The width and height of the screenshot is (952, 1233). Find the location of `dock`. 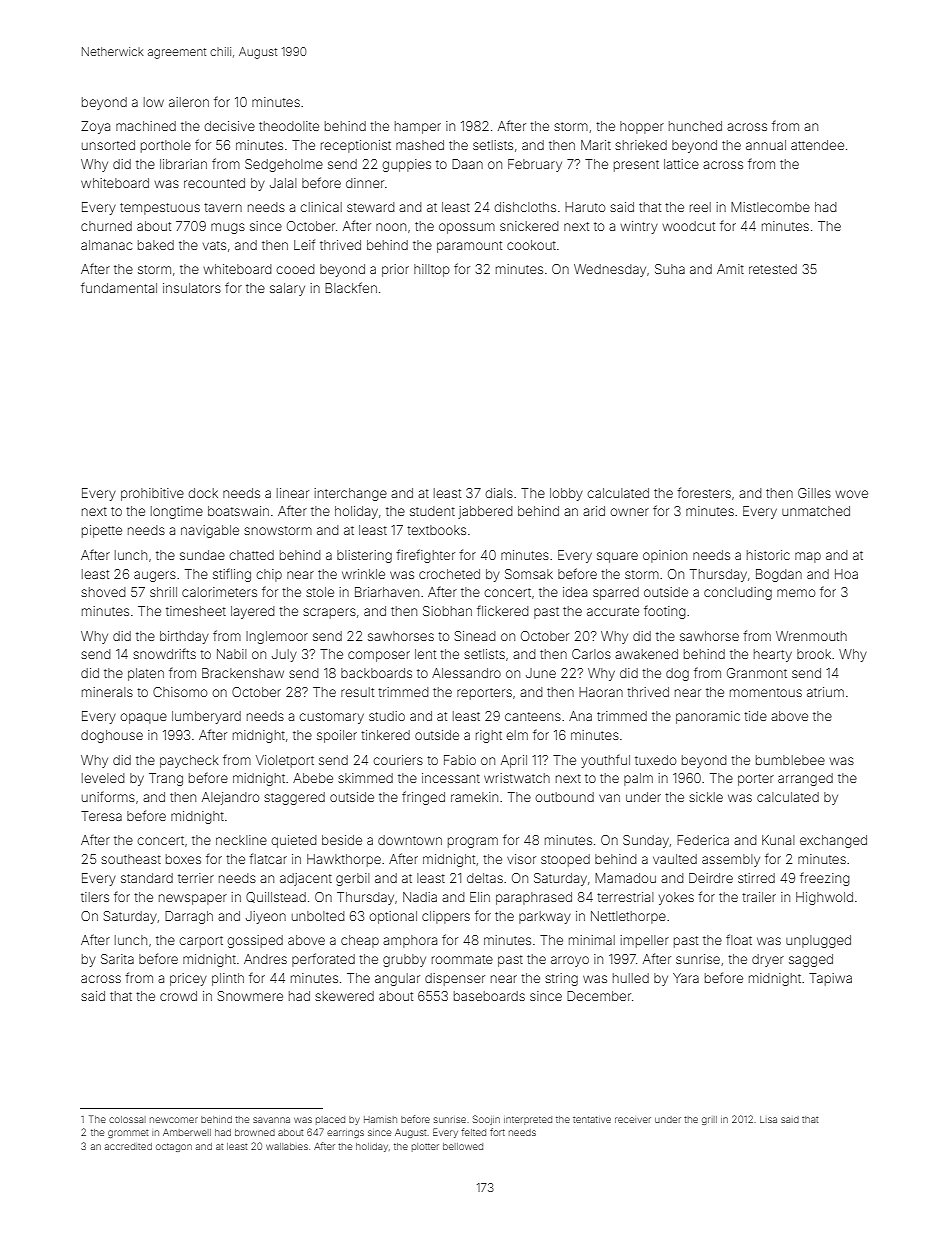

dock is located at coordinates (203, 493).
